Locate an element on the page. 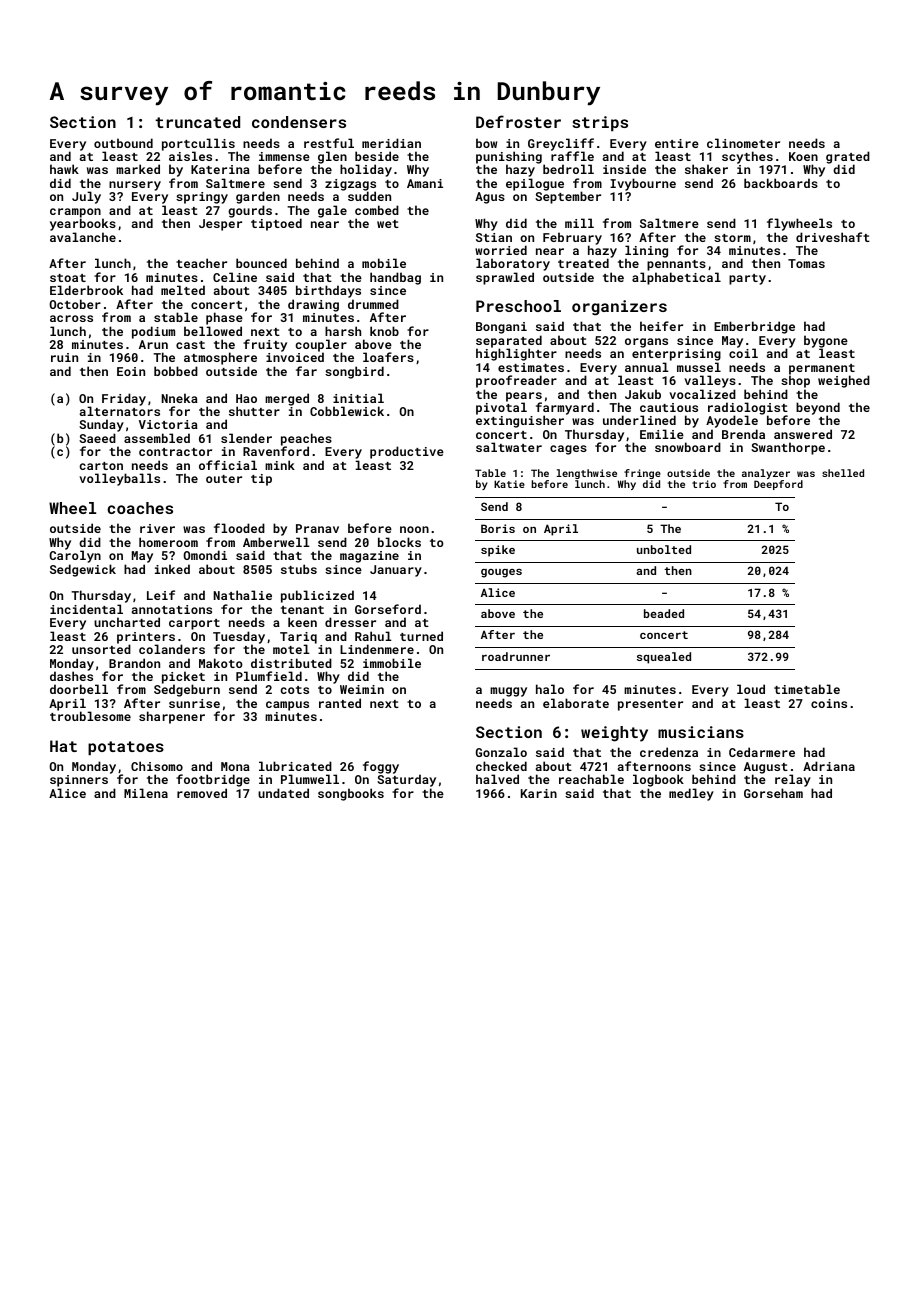 This image has width=924, height=1308. merged is located at coordinates (287, 399).
